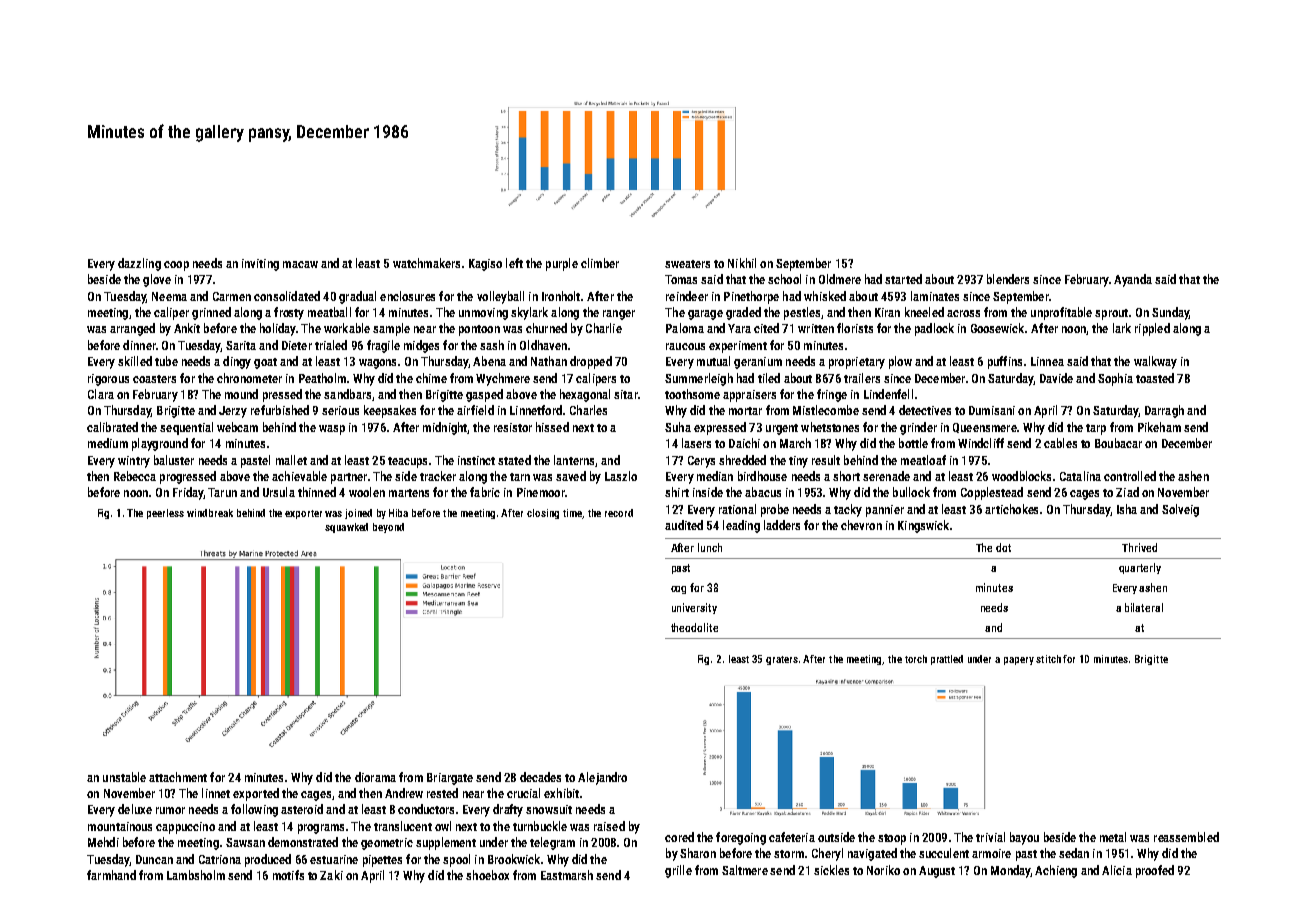 Image resolution: width=1308 pixels, height=924 pixels. Describe the element at coordinates (782, 660) in the image. I see `graters` at that location.
